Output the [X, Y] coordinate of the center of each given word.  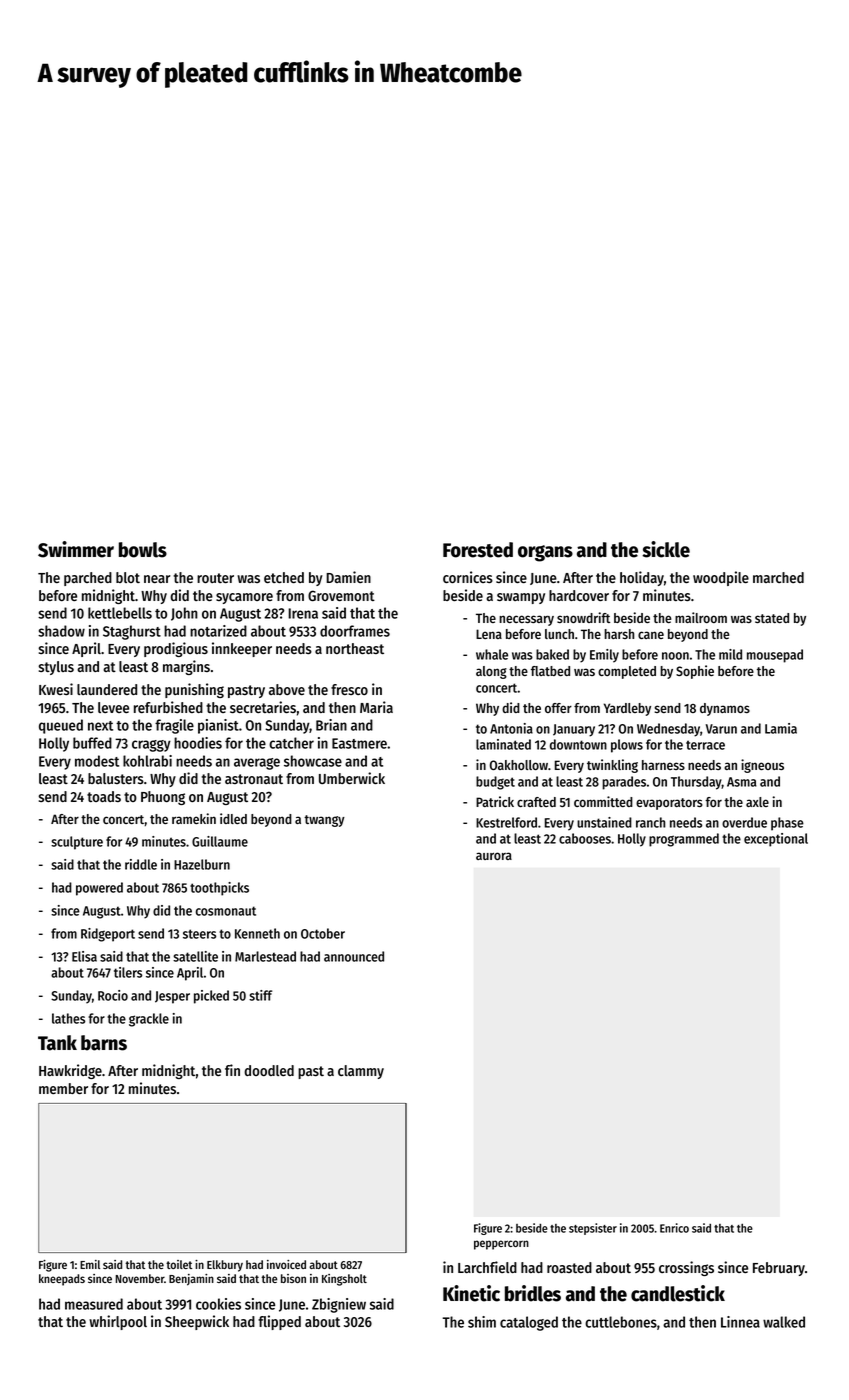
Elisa [84, 956]
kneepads [62, 1280]
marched [778, 577]
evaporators [669, 804]
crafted [536, 802]
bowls [143, 550]
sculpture [77, 843]
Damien [348, 577]
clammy [361, 1072]
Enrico [674, 1228]
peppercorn [501, 1245]
